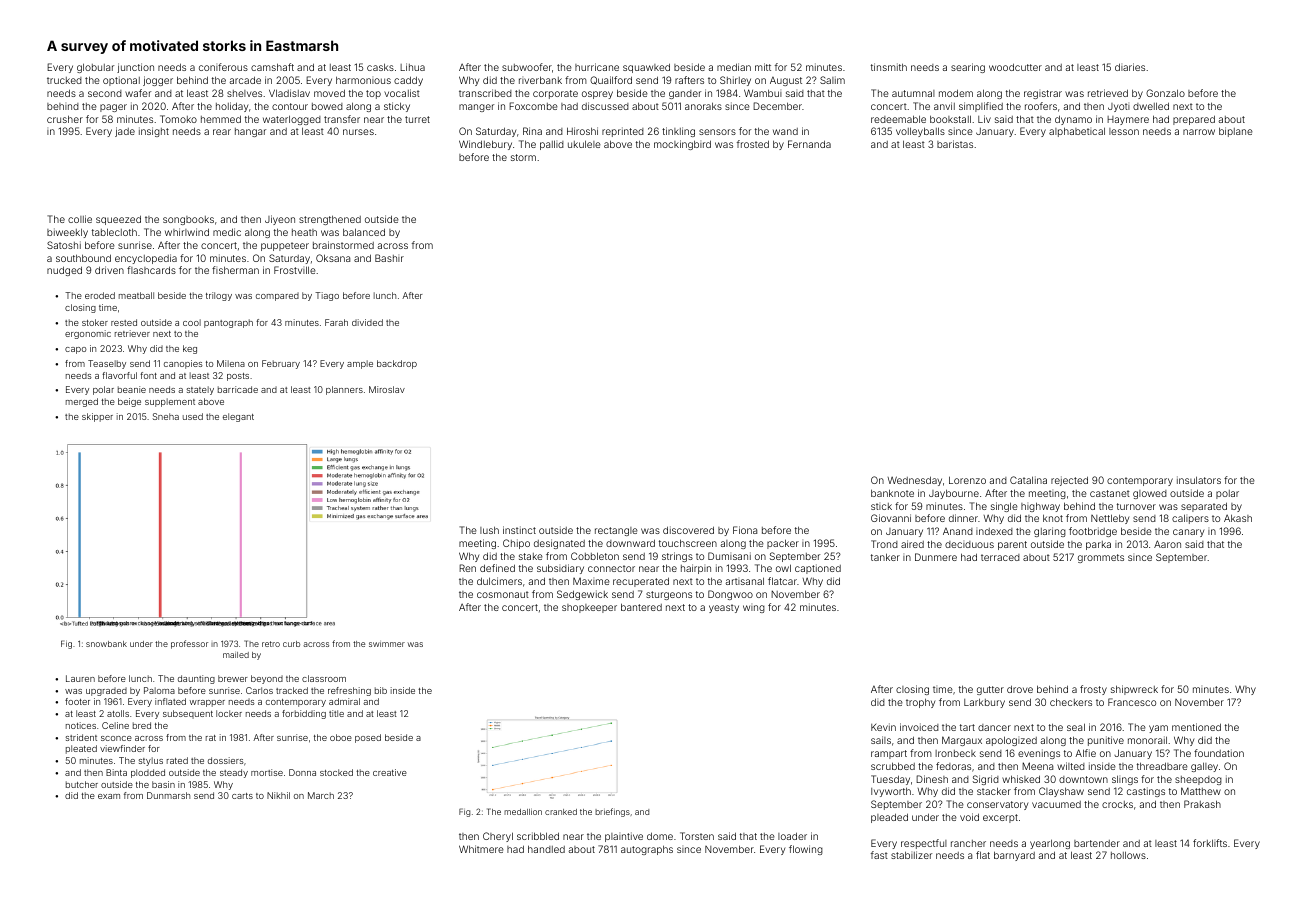 The width and height of the screenshot is (1308, 924). I want to click on frosty, so click(1093, 690).
